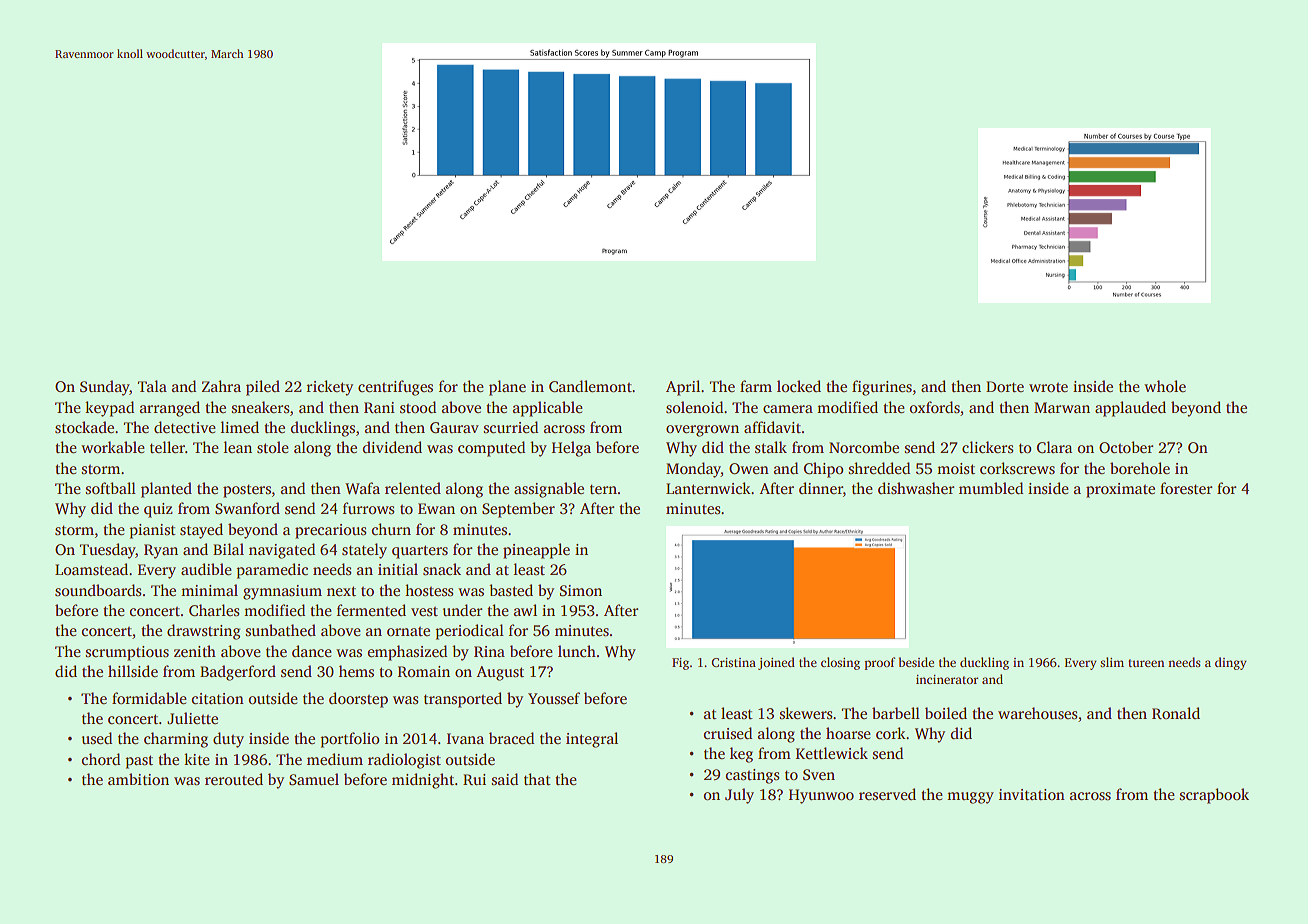 This page has height=924, width=1308. Describe the element at coordinates (934, 407) in the page. I see `oxfords` at that location.
